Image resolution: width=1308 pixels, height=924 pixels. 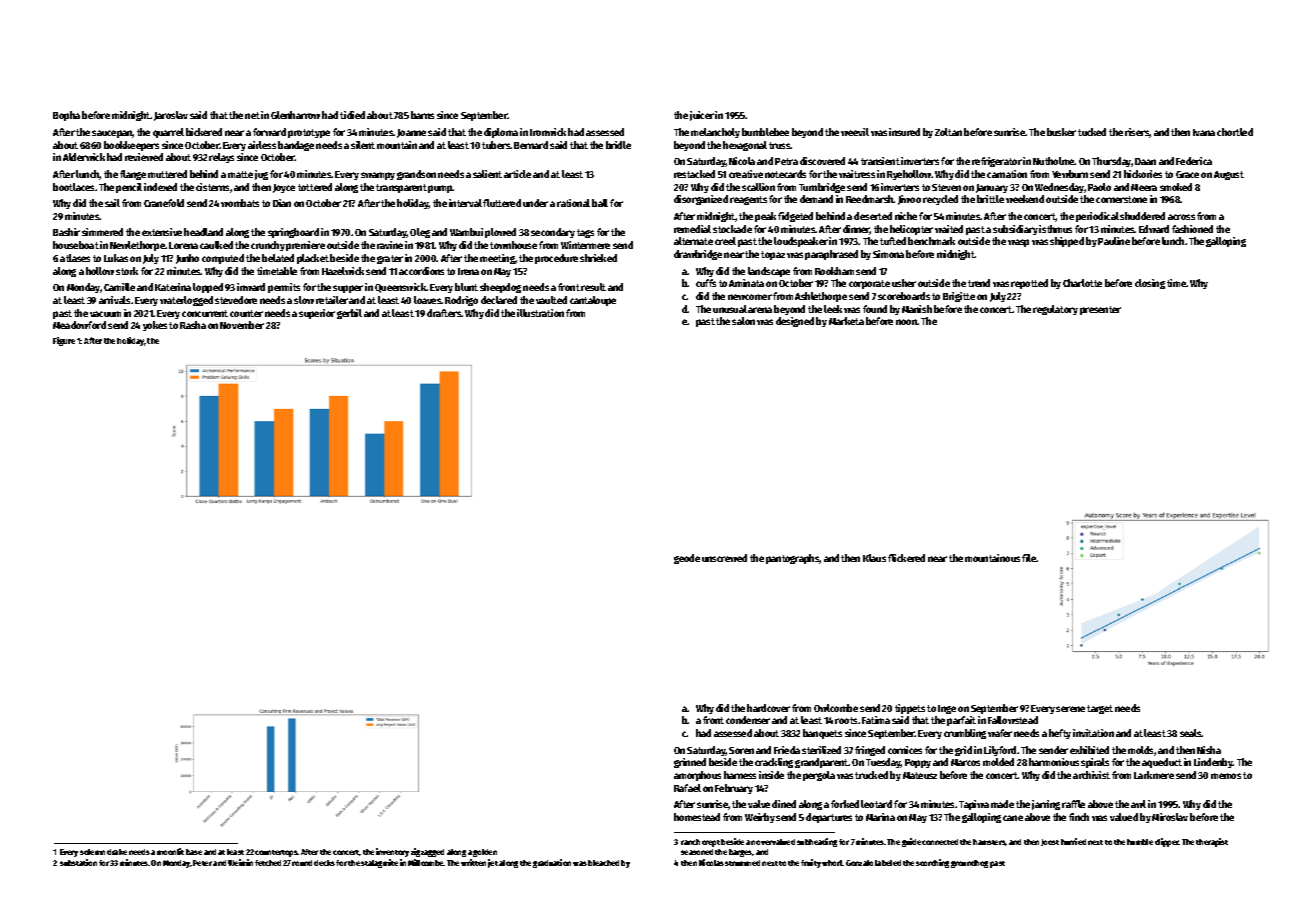 I want to click on substation, so click(x=78, y=862).
